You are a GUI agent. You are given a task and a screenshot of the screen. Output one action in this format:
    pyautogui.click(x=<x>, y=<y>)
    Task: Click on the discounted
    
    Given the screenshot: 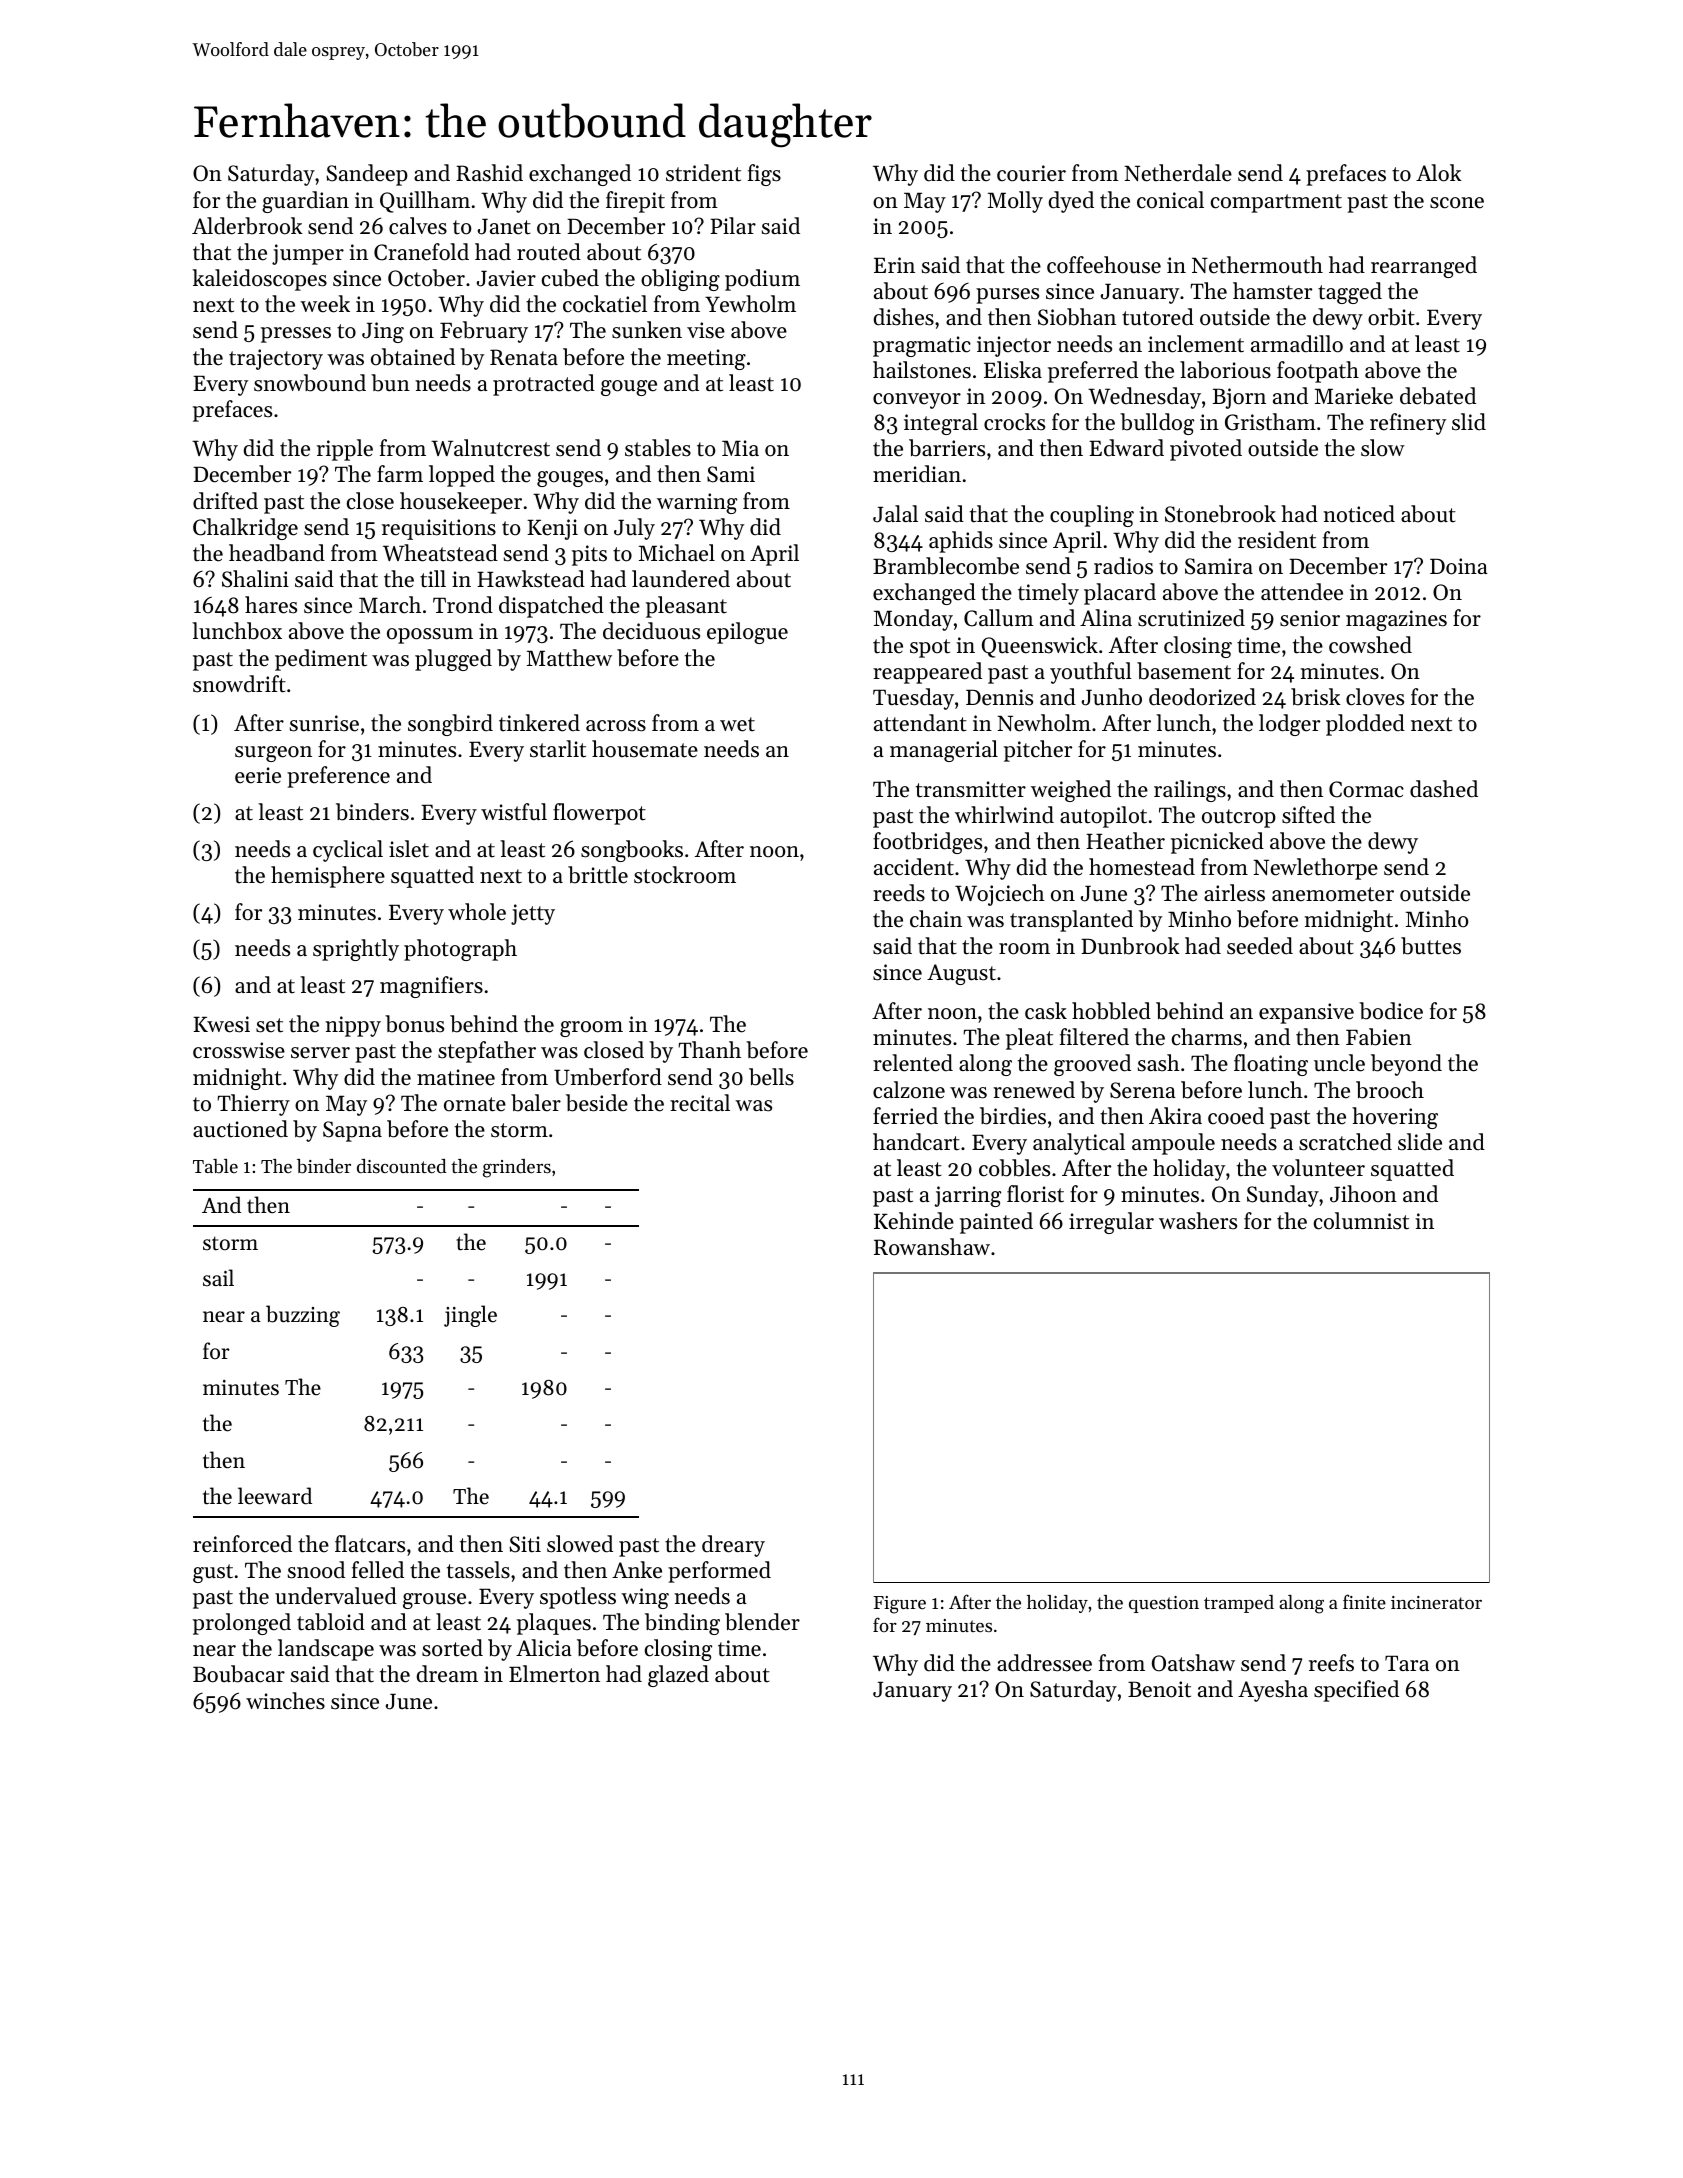 What is the action you would take?
    pyautogui.click(x=401, y=1166)
